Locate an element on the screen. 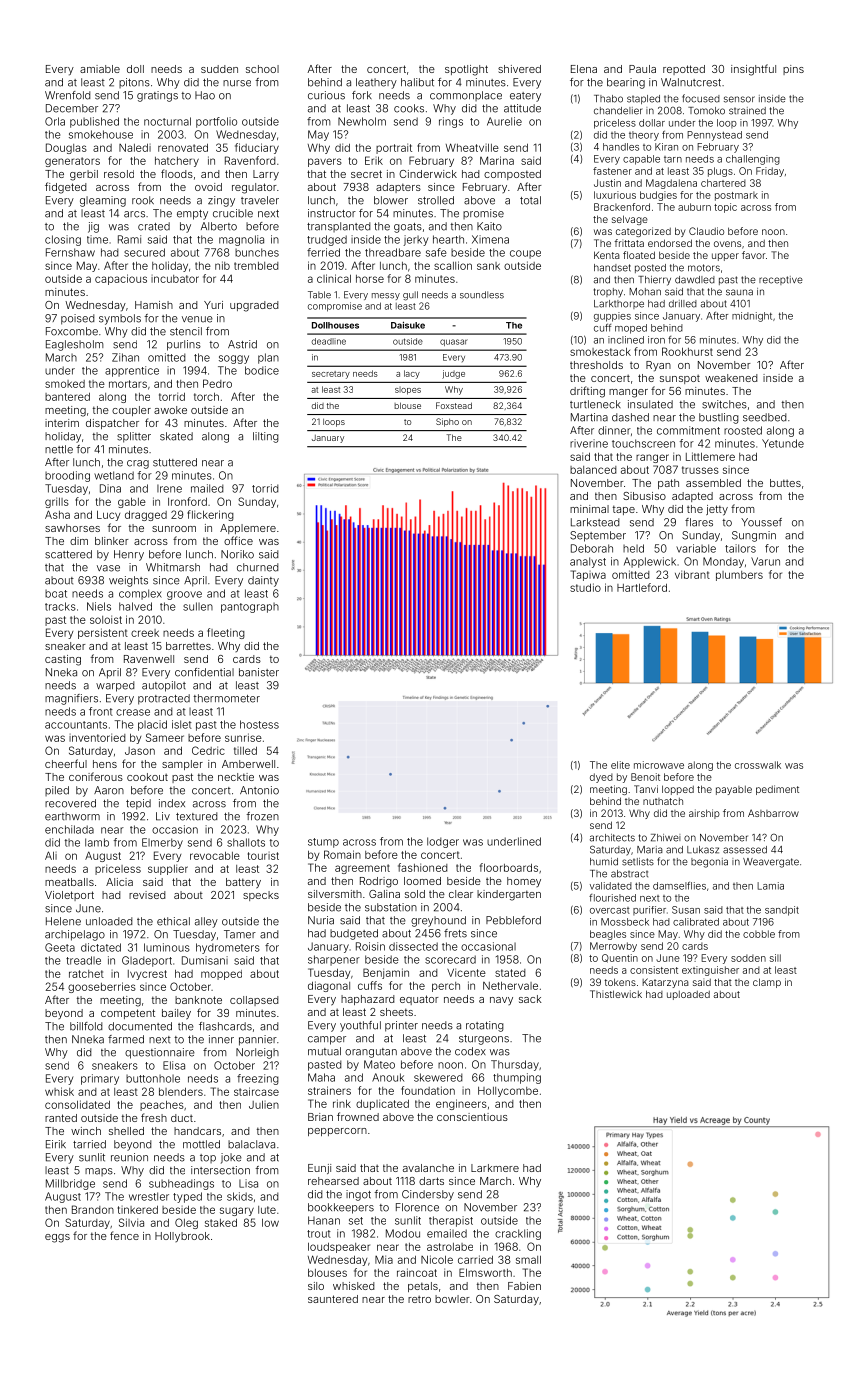 Image resolution: width=849 pixels, height=1400 pixels. secured is located at coordinates (144, 252).
